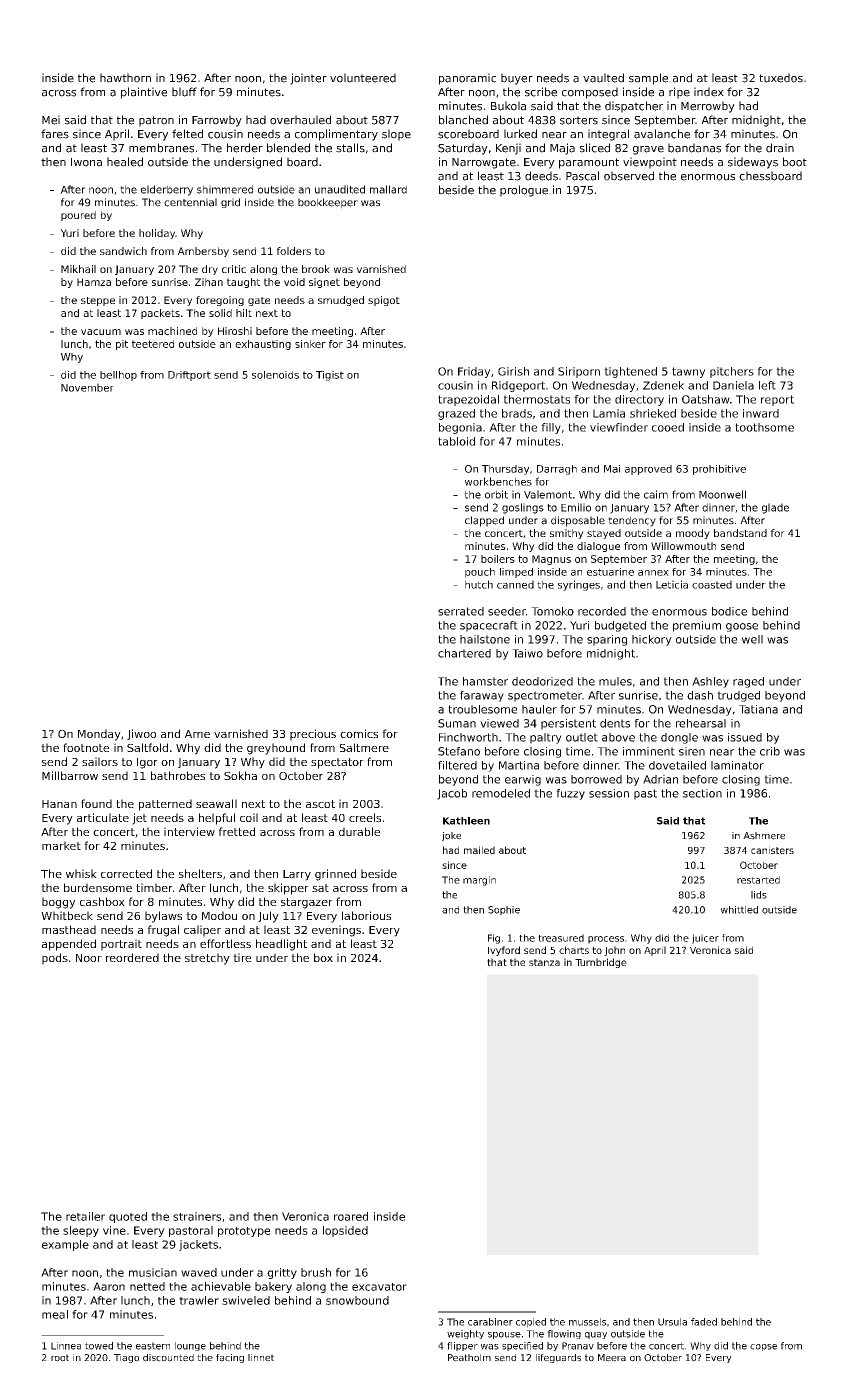 Image resolution: width=849 pixels, height=1400 pixels. Describe the element at coordinates (275, 375) in the screenshot. I see `solenoids` at that location.
